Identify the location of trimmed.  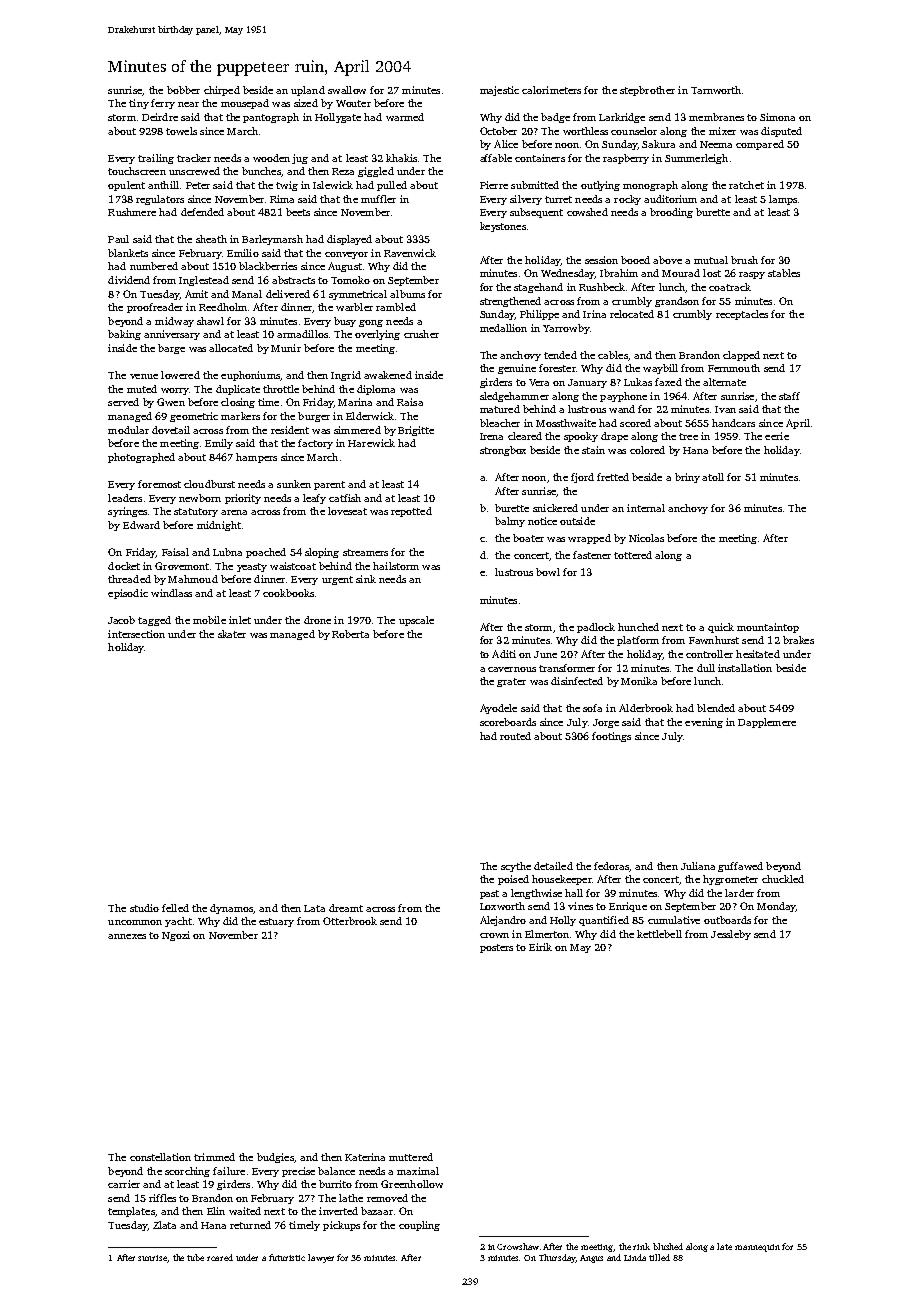
(214, 1157).
